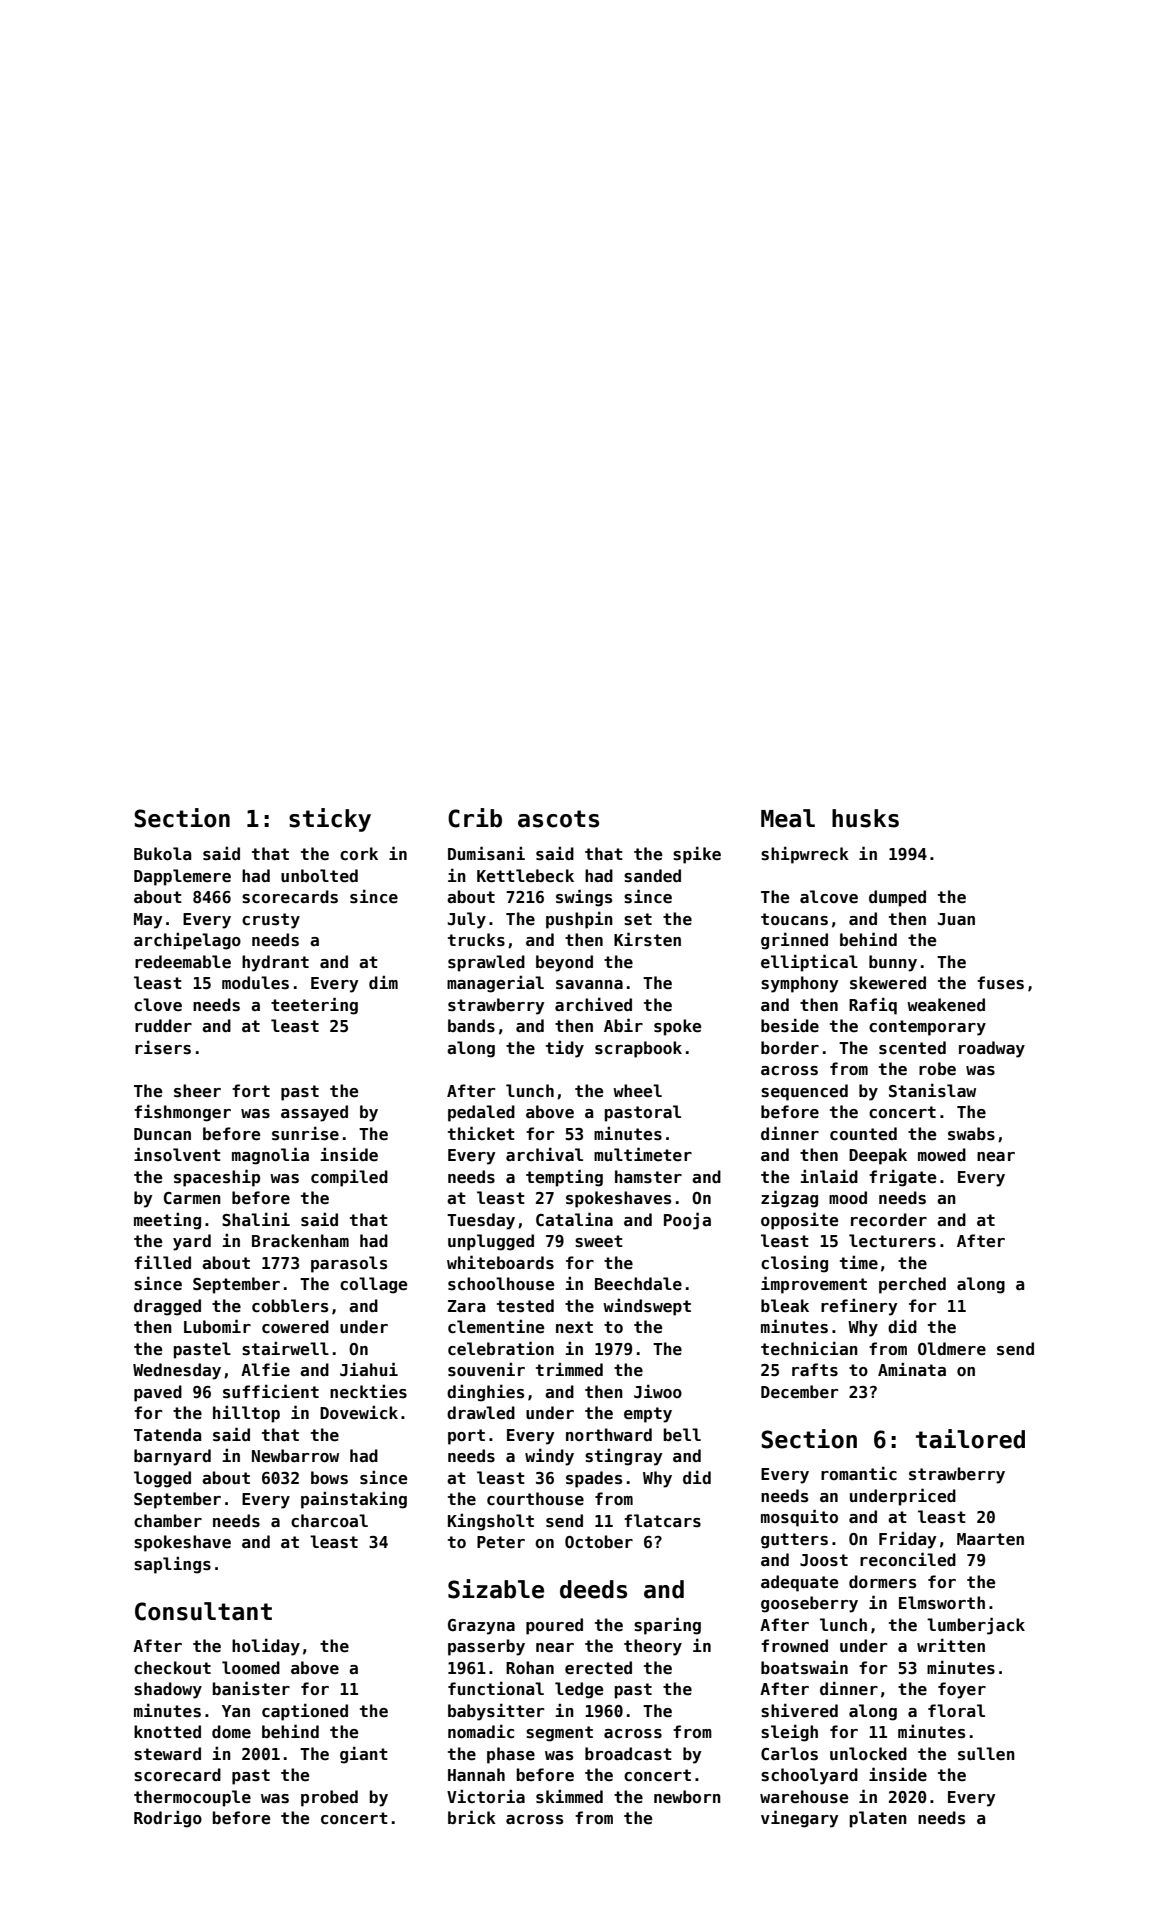  Describe the element at coordinates (368, 1391) in the screenshot. I see `neckties` at that location.
